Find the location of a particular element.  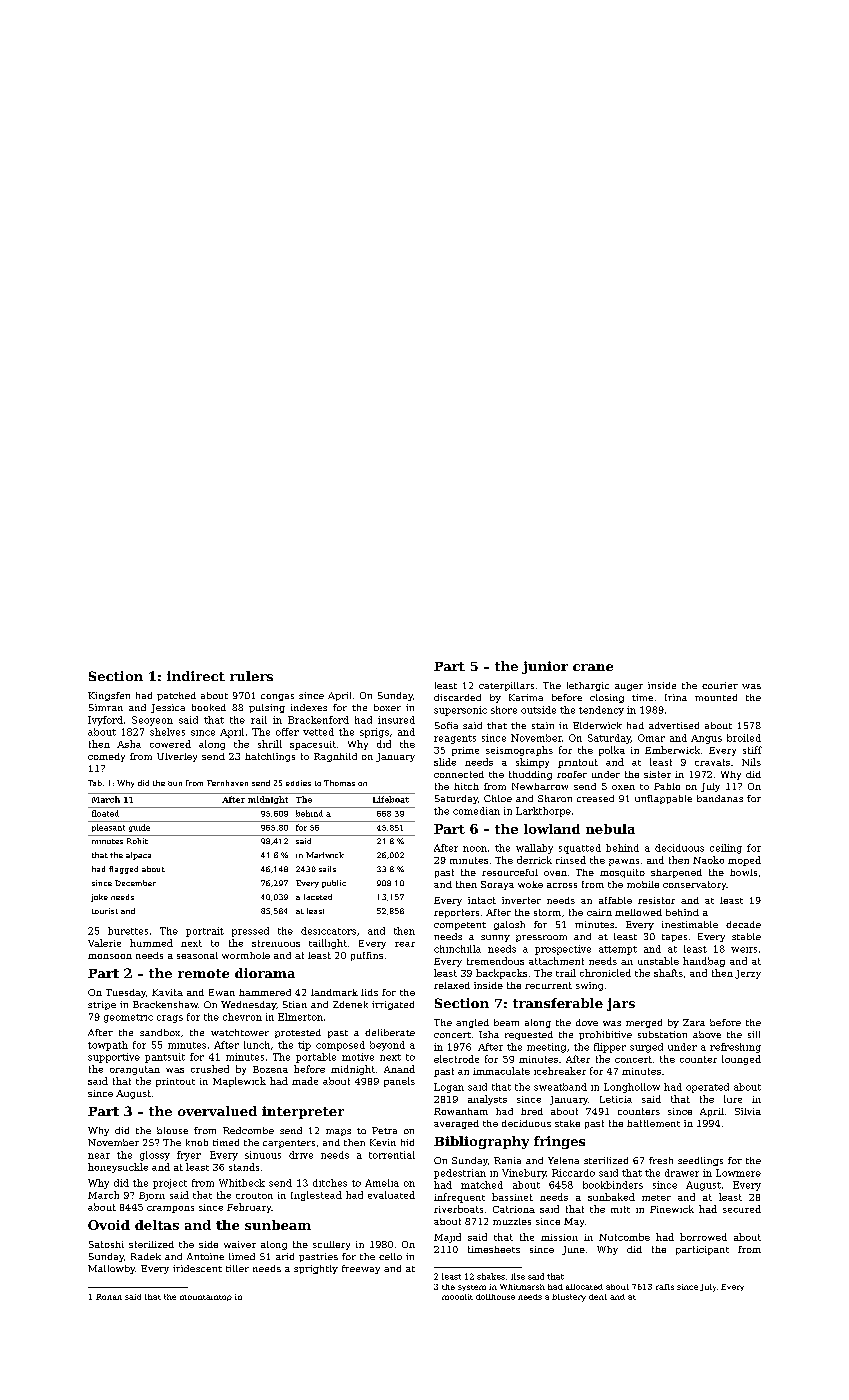

courier is located at coordinates (720, 685).
